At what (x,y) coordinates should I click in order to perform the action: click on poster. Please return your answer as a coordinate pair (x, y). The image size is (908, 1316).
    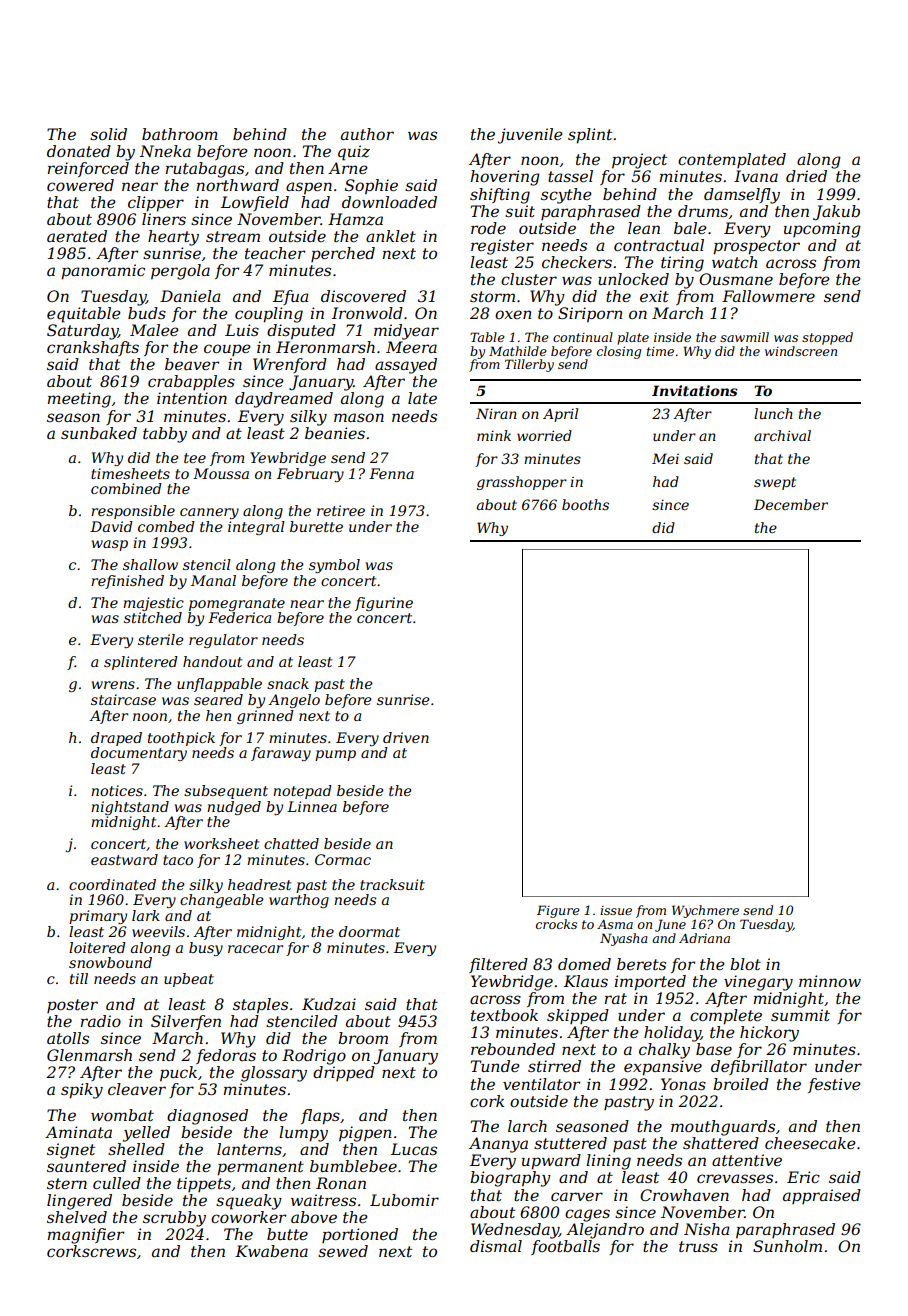
    Looking at the image, I should click on (72, 1006).
